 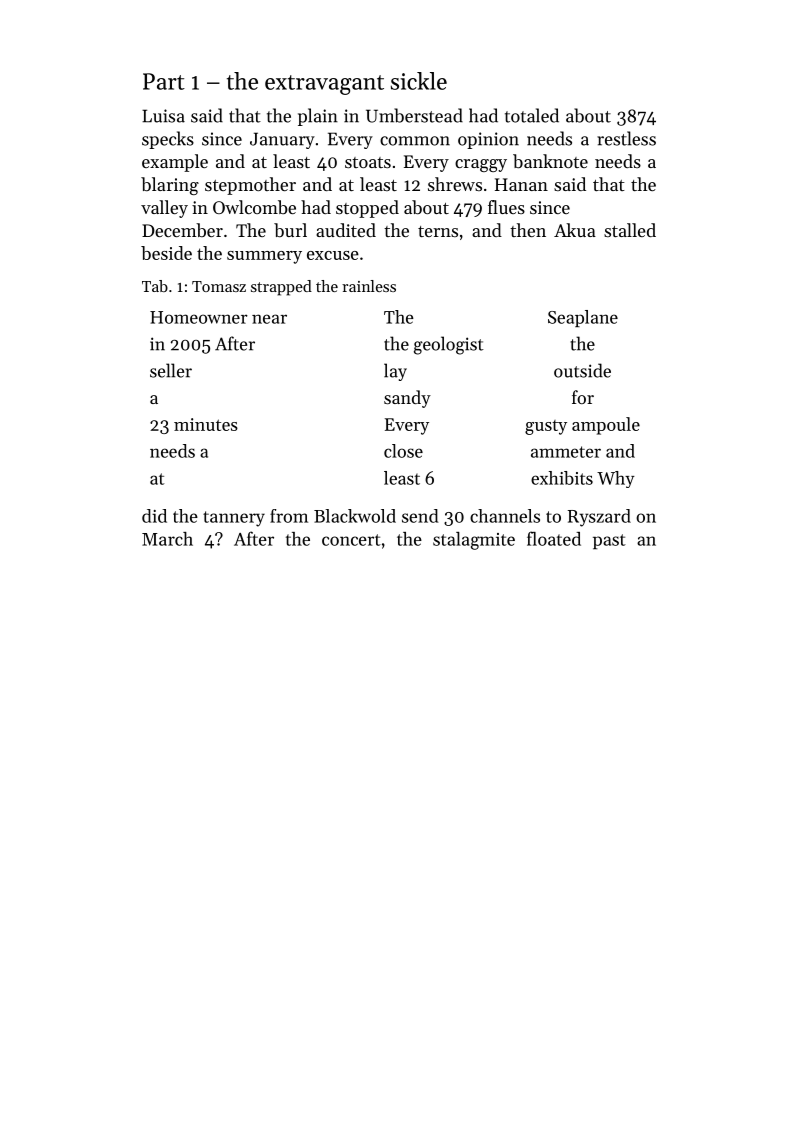 I want to click on totaled, so click(x=532, y=115).
